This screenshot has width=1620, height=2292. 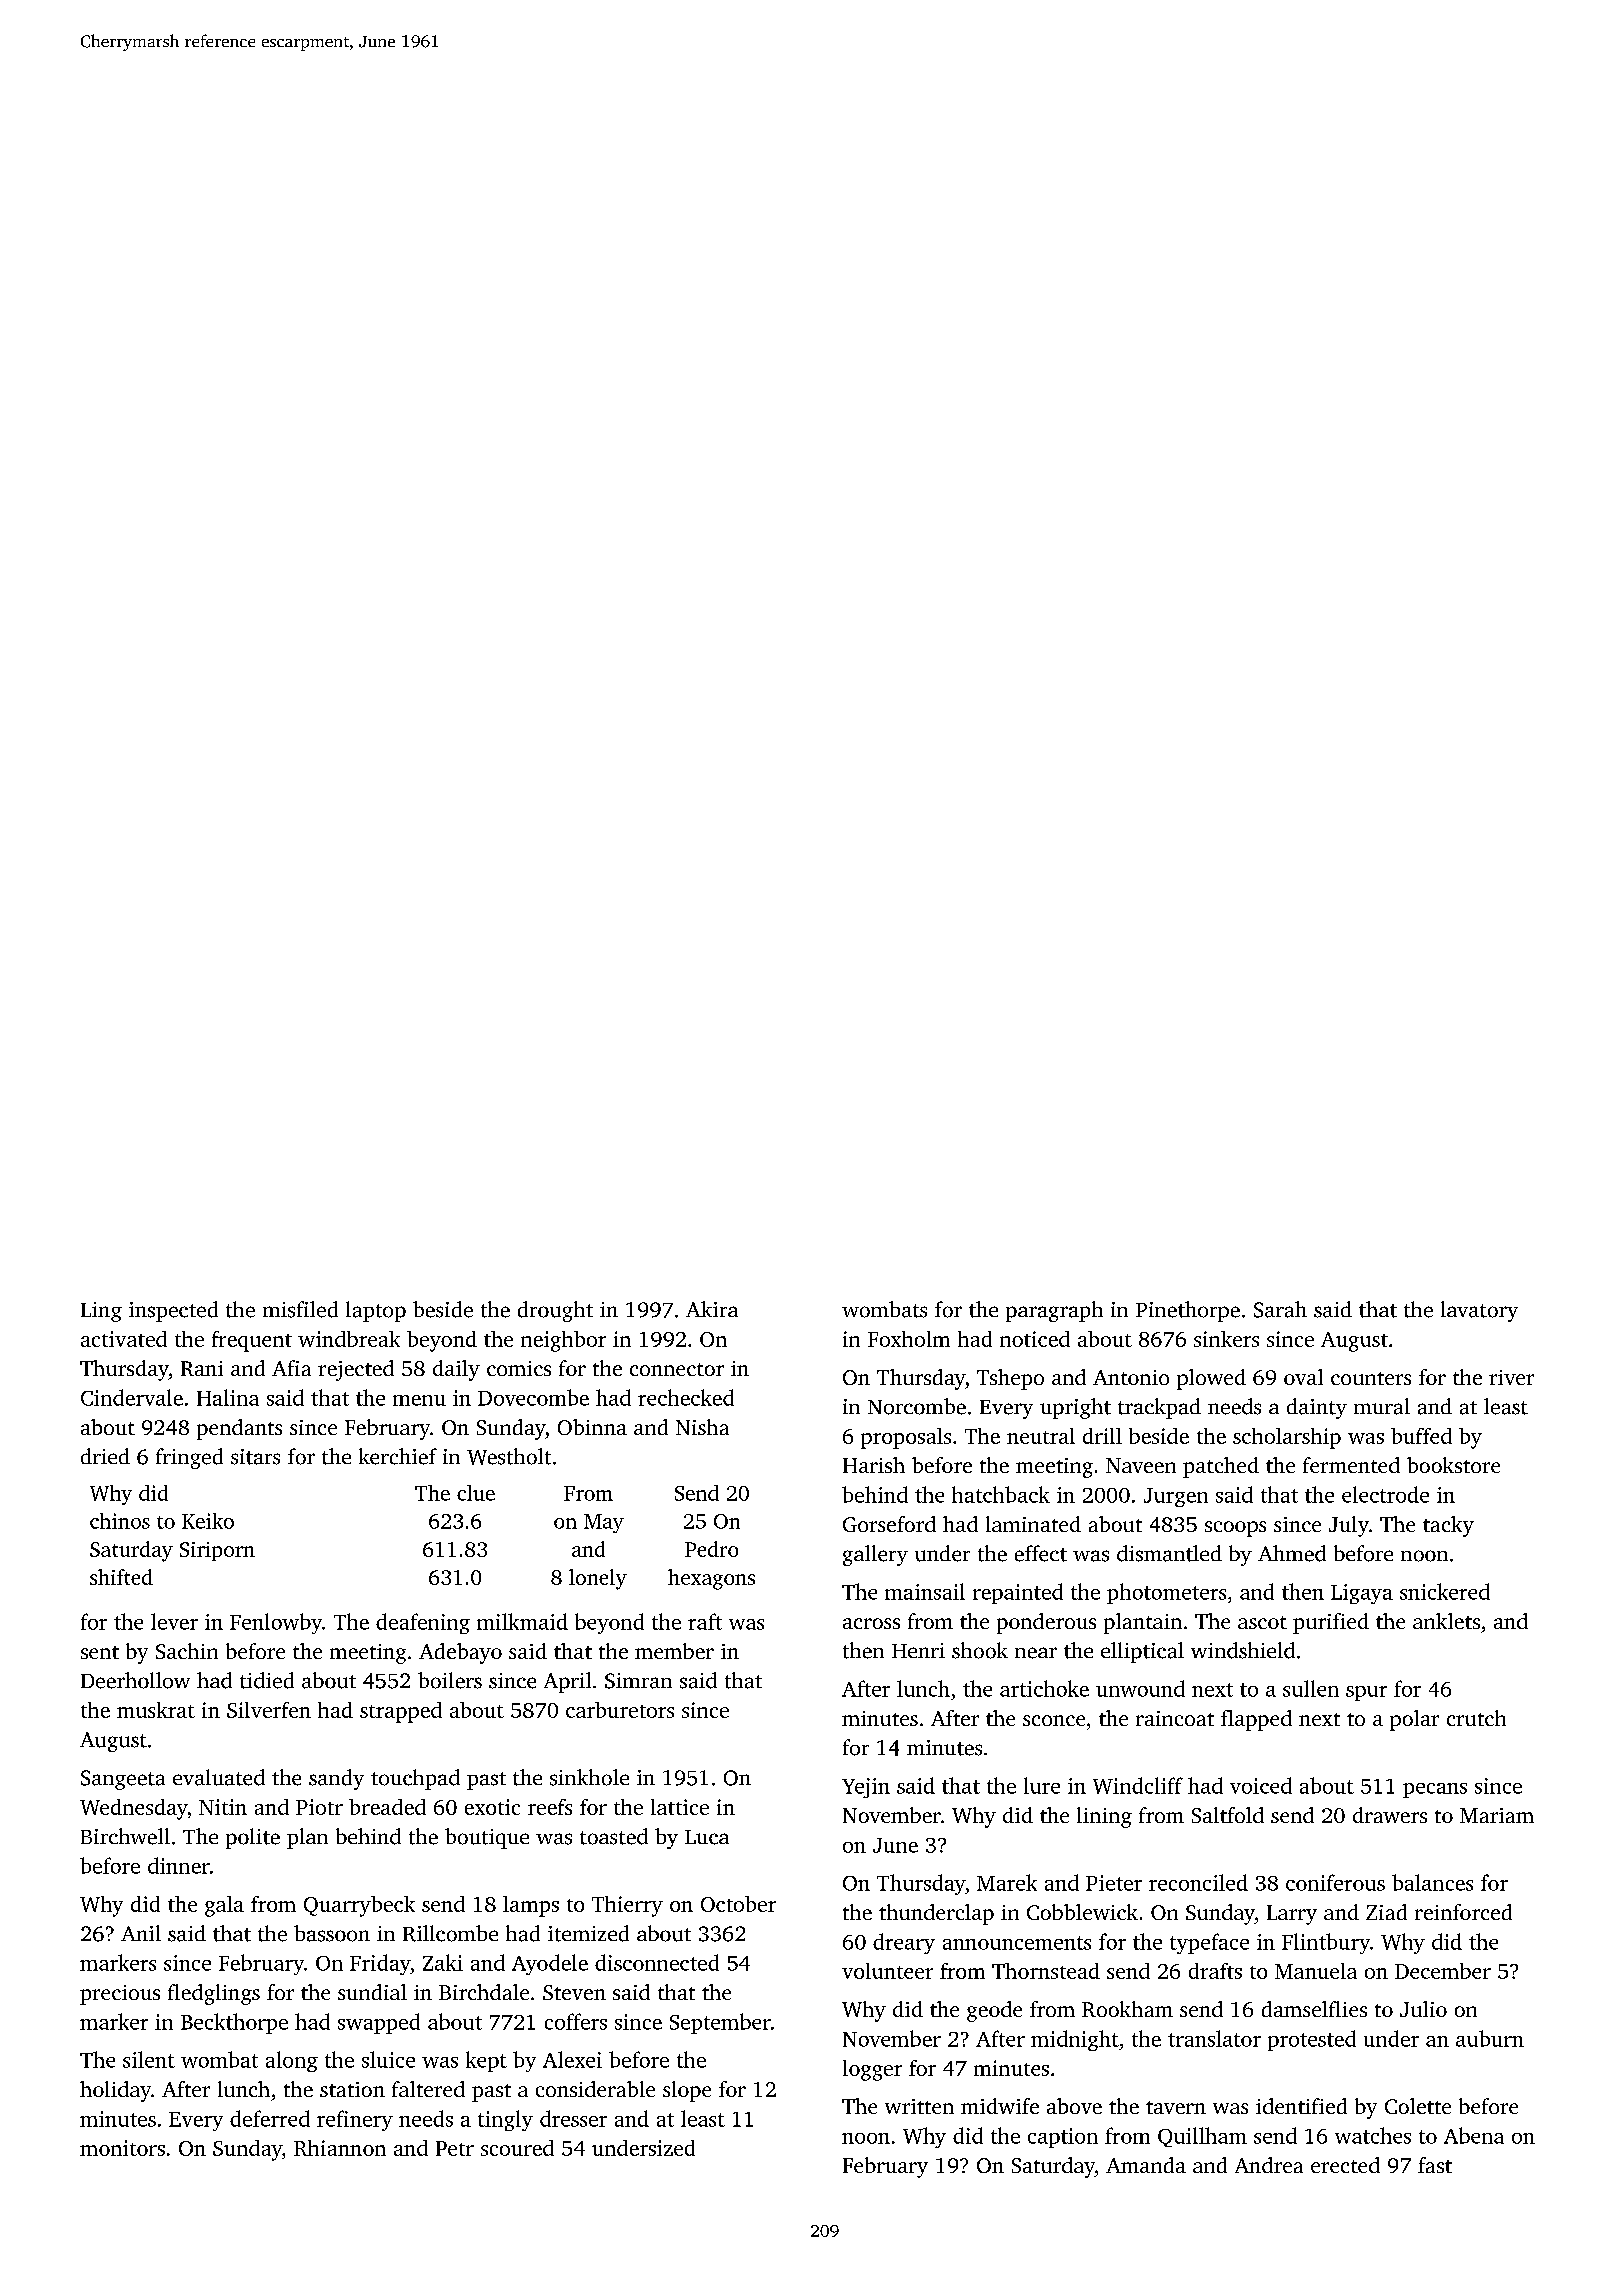 What do you see at coordinates (423, 1623) in the screenshot?
I see `deafening` at bounding box center [423, 1623].
